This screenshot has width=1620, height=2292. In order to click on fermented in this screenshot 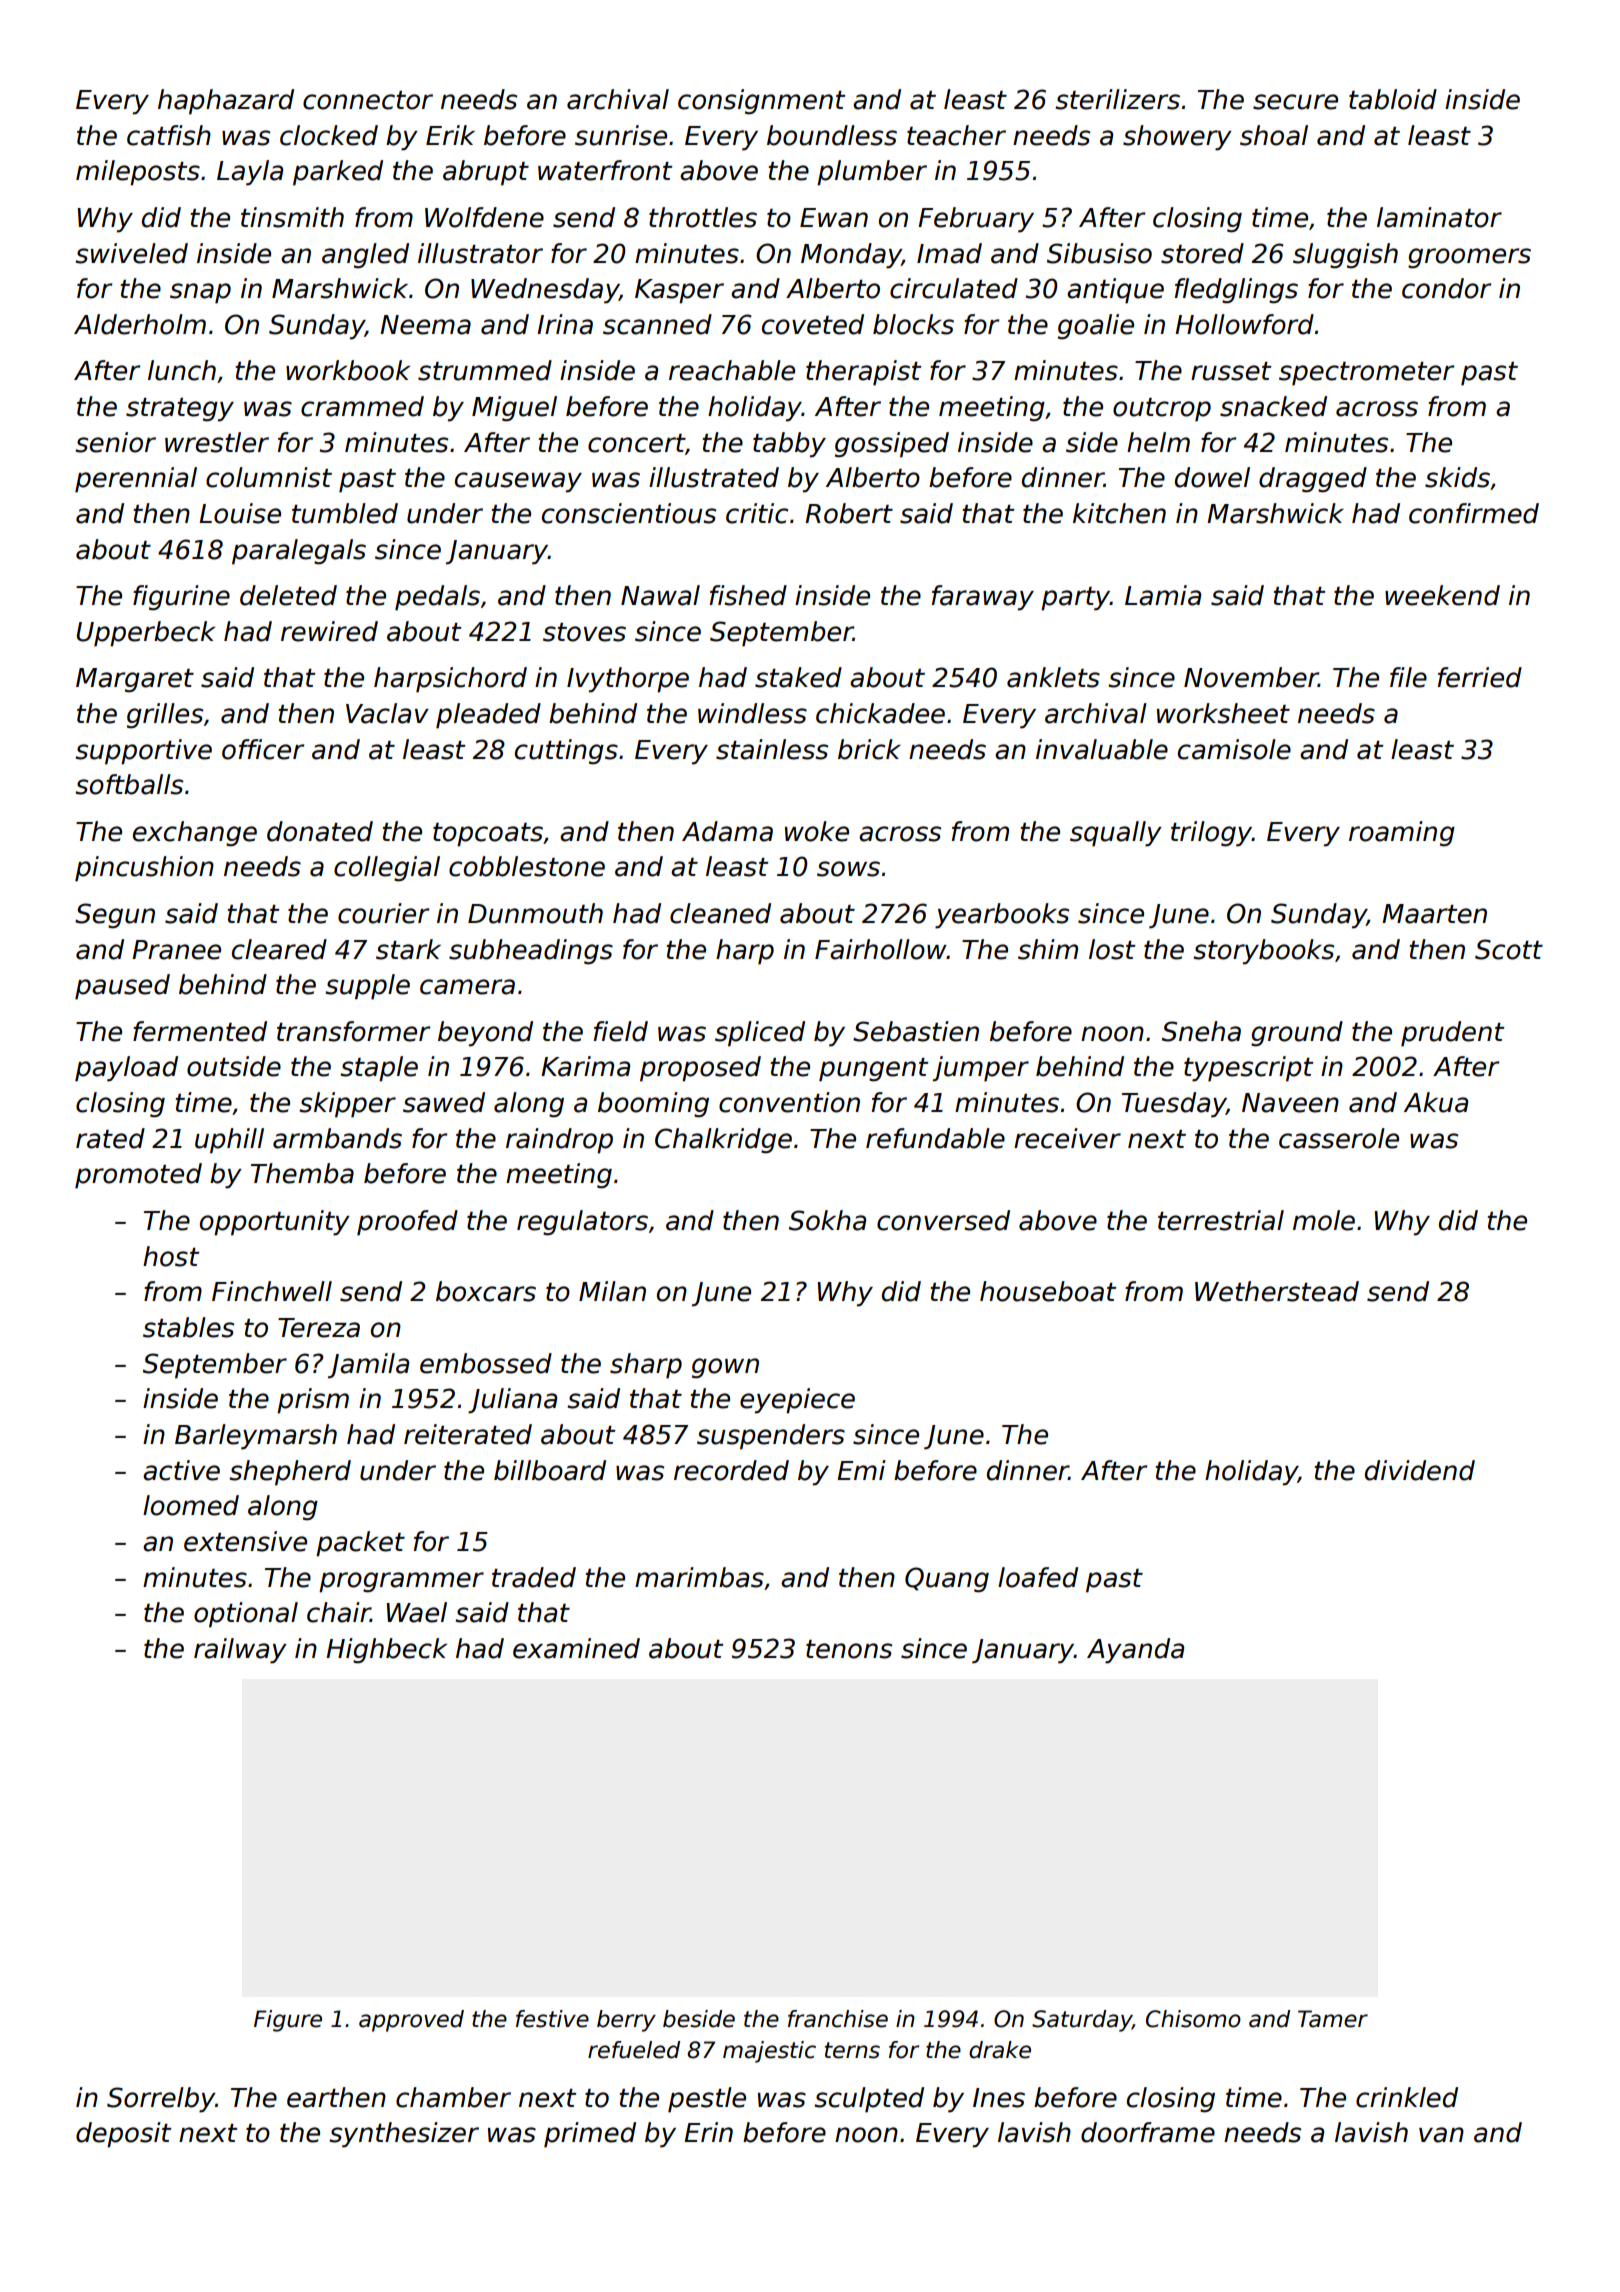, I will do `click(200, 1031)`.
